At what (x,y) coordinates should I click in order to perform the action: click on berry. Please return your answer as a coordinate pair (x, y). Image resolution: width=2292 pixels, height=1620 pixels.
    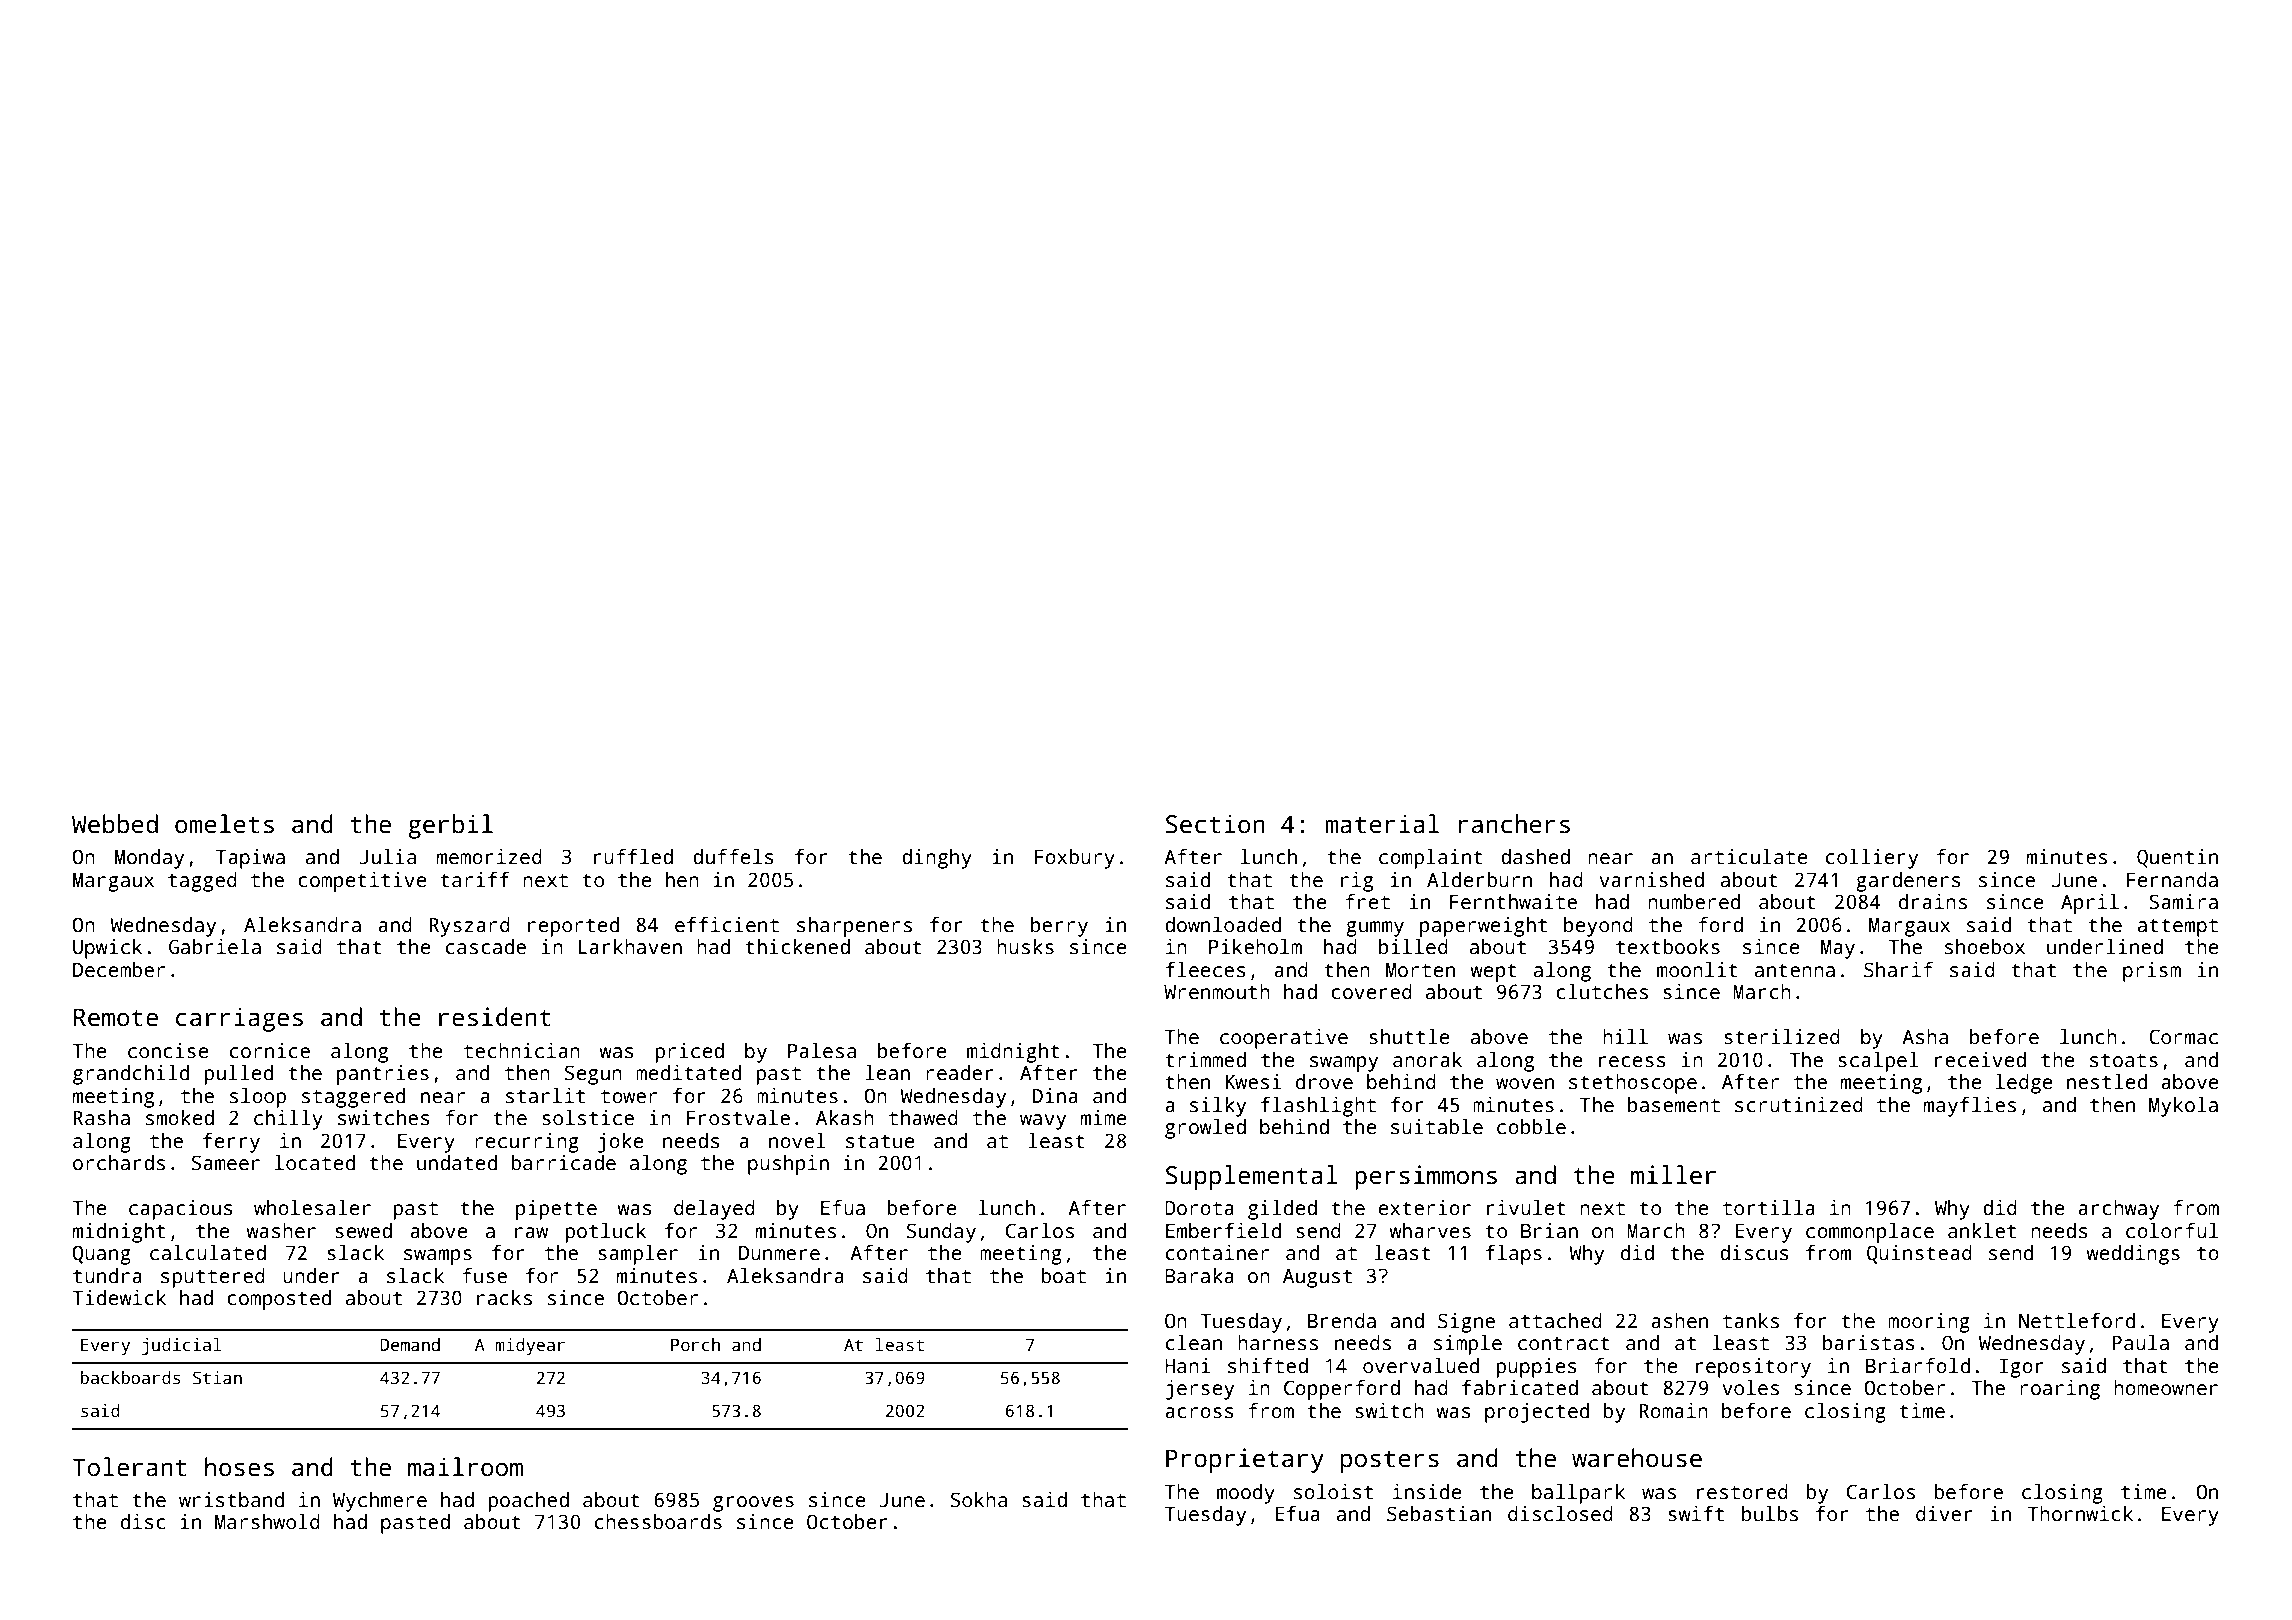
    Looking at the image, I should click on (1059, 927).
